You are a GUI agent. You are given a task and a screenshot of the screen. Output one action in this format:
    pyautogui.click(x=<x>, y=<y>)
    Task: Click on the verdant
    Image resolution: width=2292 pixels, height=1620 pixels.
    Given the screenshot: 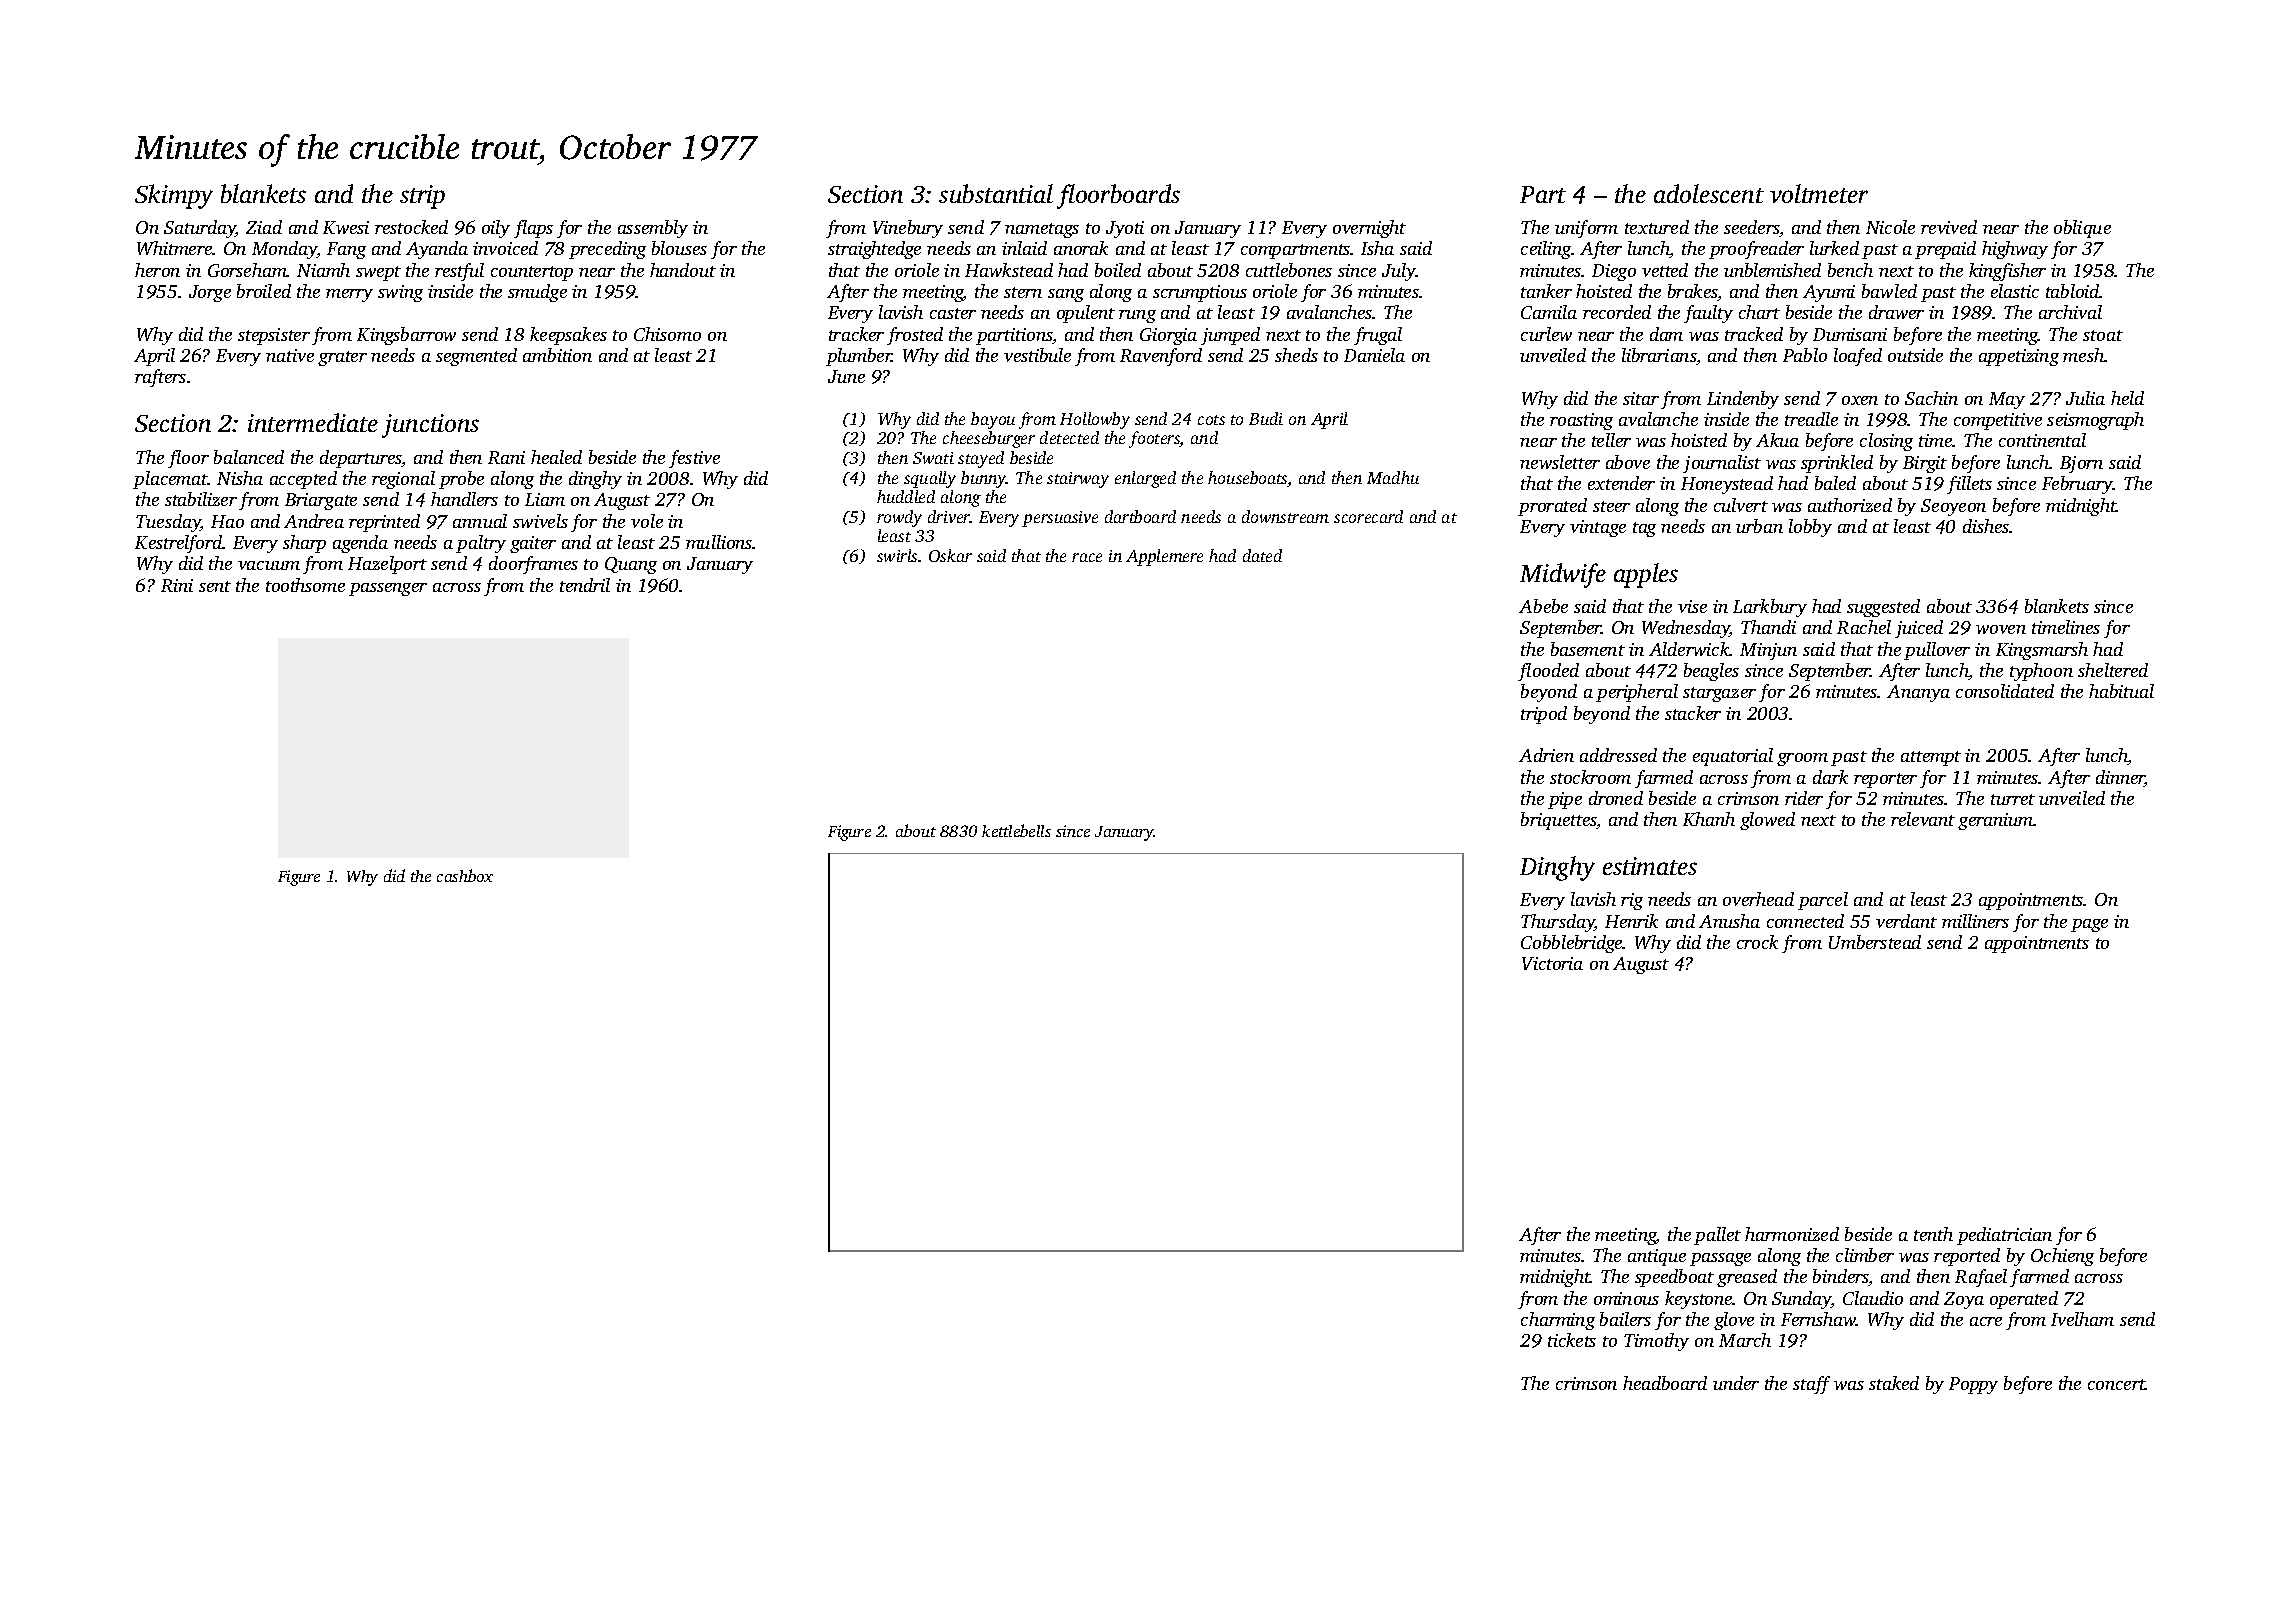 What is the action you would take?
    pyautogui.click(x=1906, y=921)
